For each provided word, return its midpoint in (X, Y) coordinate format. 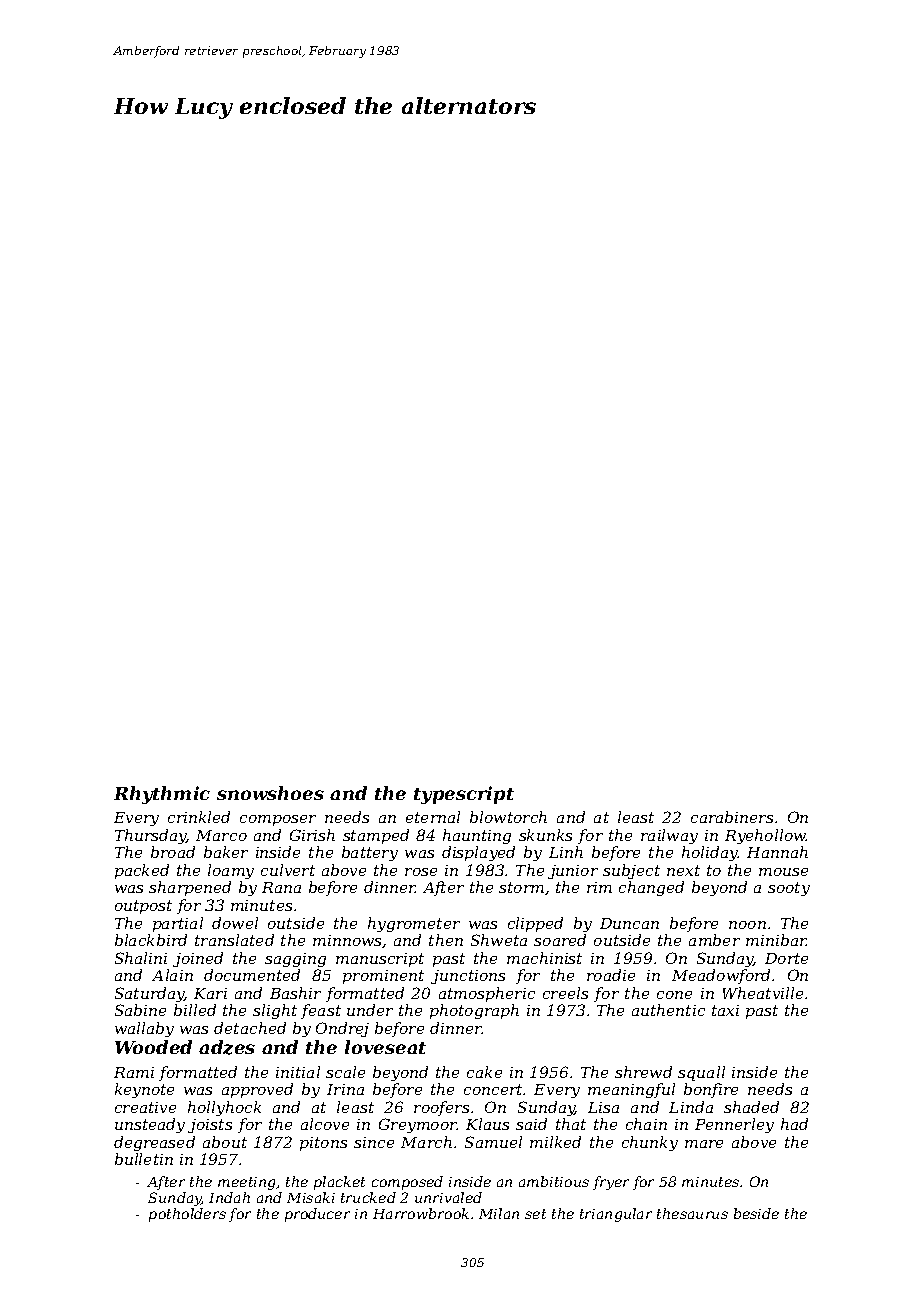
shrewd (643, 1072)
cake (484, 1072)
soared (560, 940)
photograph (474, 1011)
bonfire (711, 1090)
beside (756, 1213)
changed (651, 888)
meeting (247, 1183)
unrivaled (448, 1197)
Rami (134, 1072)
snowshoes (270, 793)
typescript (464, 795)
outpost (143, 907)
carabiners (732, 817)
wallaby (144, 1029)
